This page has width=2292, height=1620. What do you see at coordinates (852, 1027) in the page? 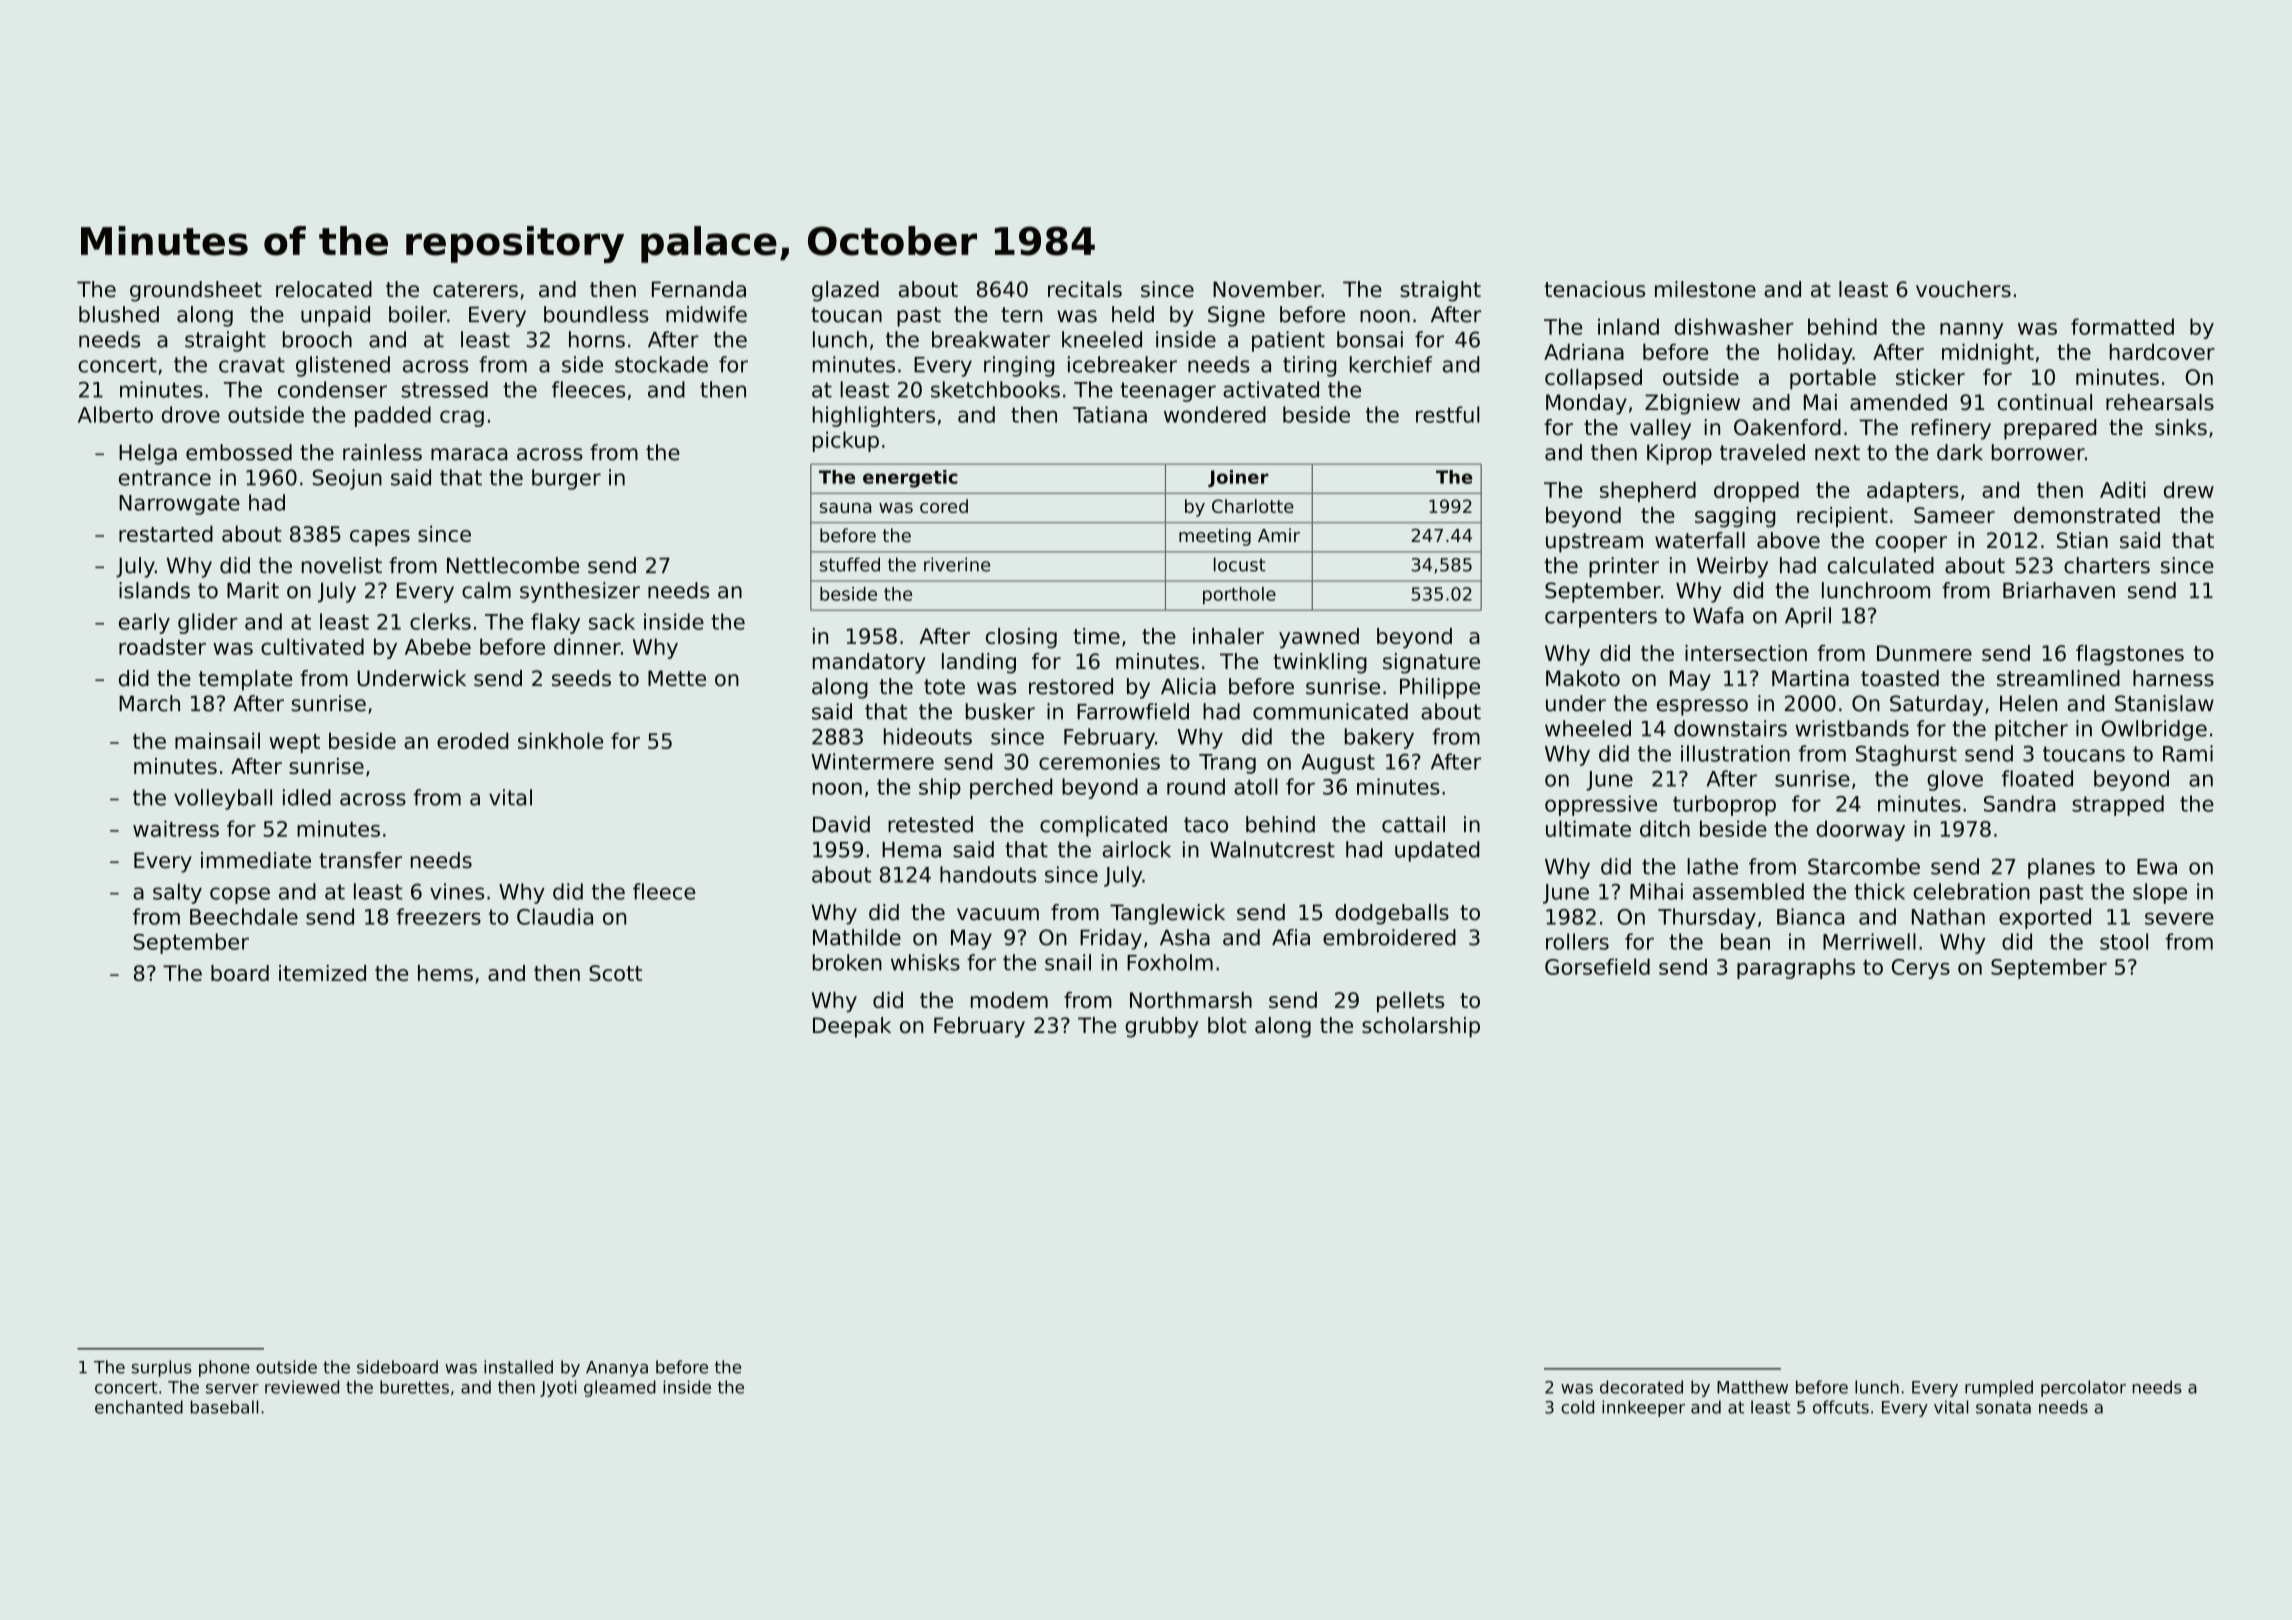
I see `Deepak` at bounding box center [852, 1027].
